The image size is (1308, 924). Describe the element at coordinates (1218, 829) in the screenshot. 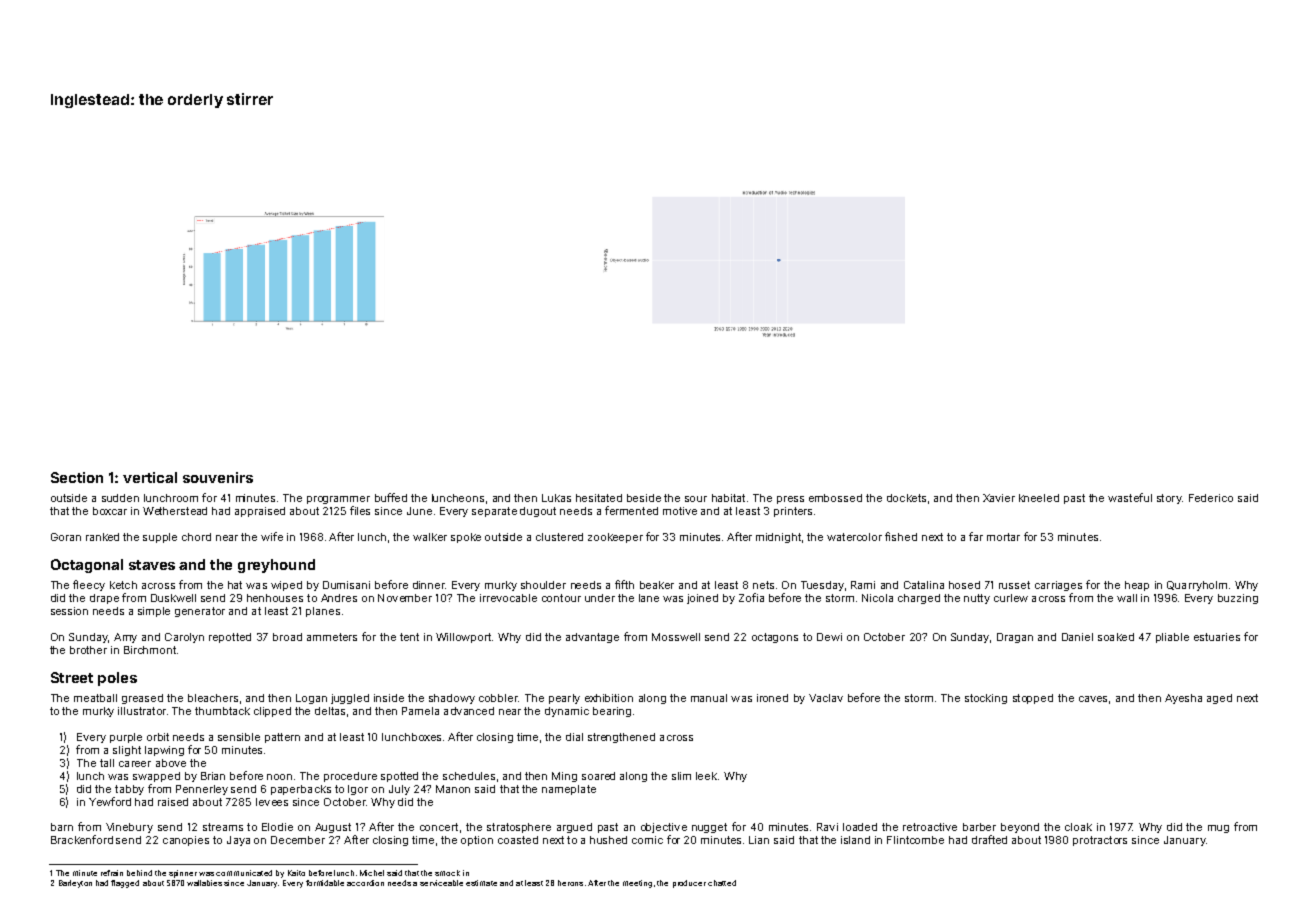

I see `mug` at that location.
